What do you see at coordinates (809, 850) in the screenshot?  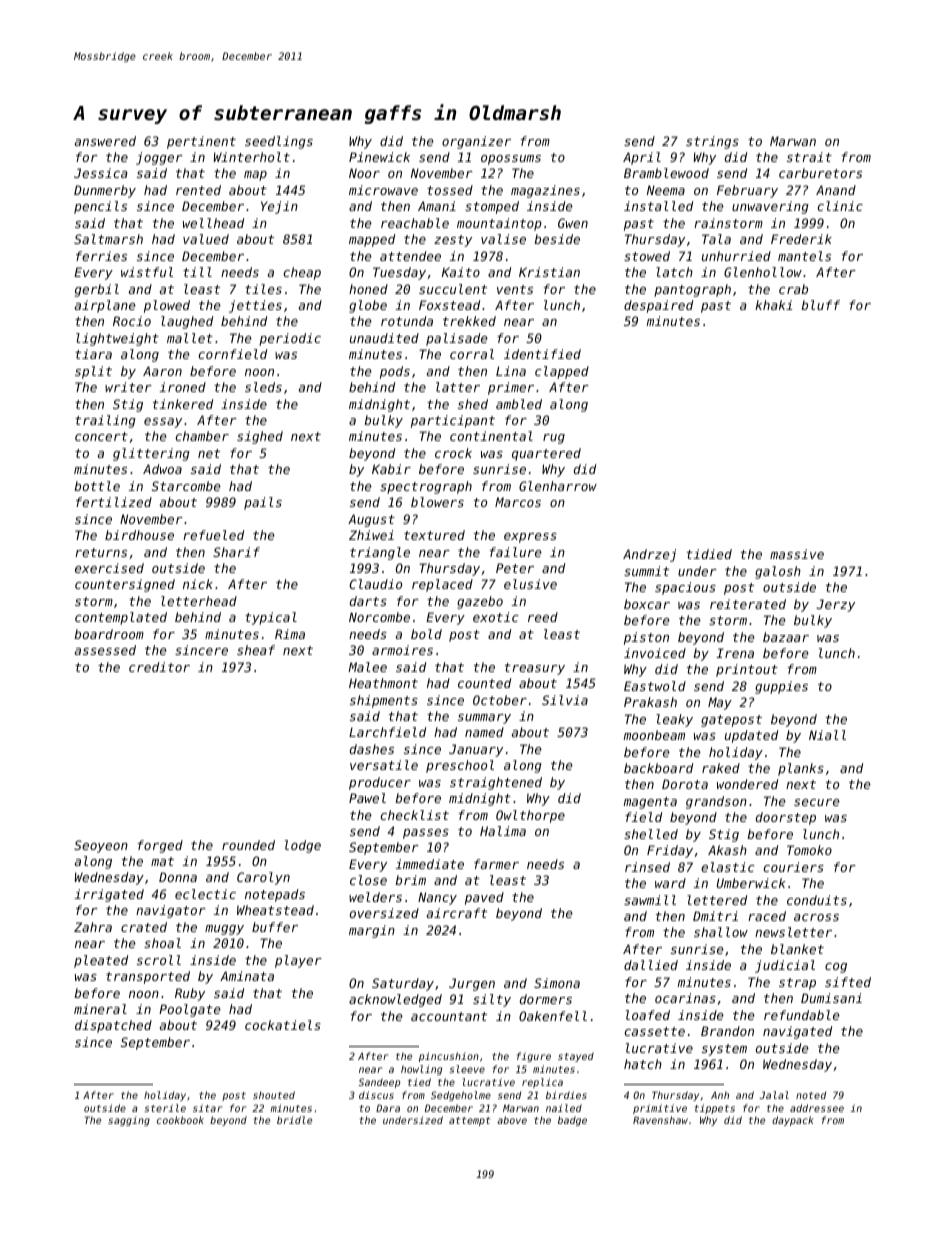 I see `Tomoko` at bounding box center [809, 850].
